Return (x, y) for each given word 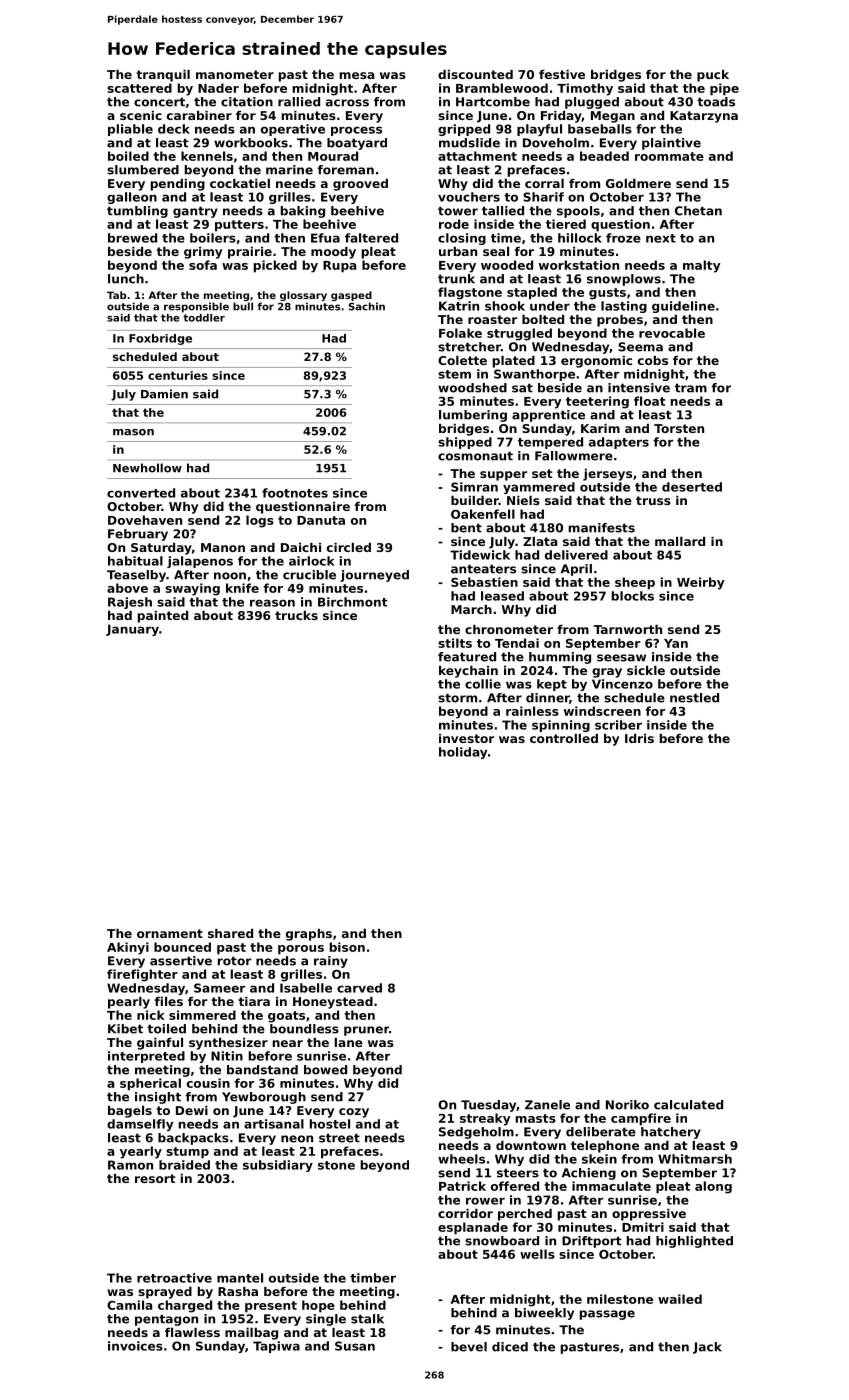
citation (247, 102)
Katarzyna (704, 117)
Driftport (592, 1242)
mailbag (251, 1334)
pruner (366, 1031)
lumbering (473, 416)
